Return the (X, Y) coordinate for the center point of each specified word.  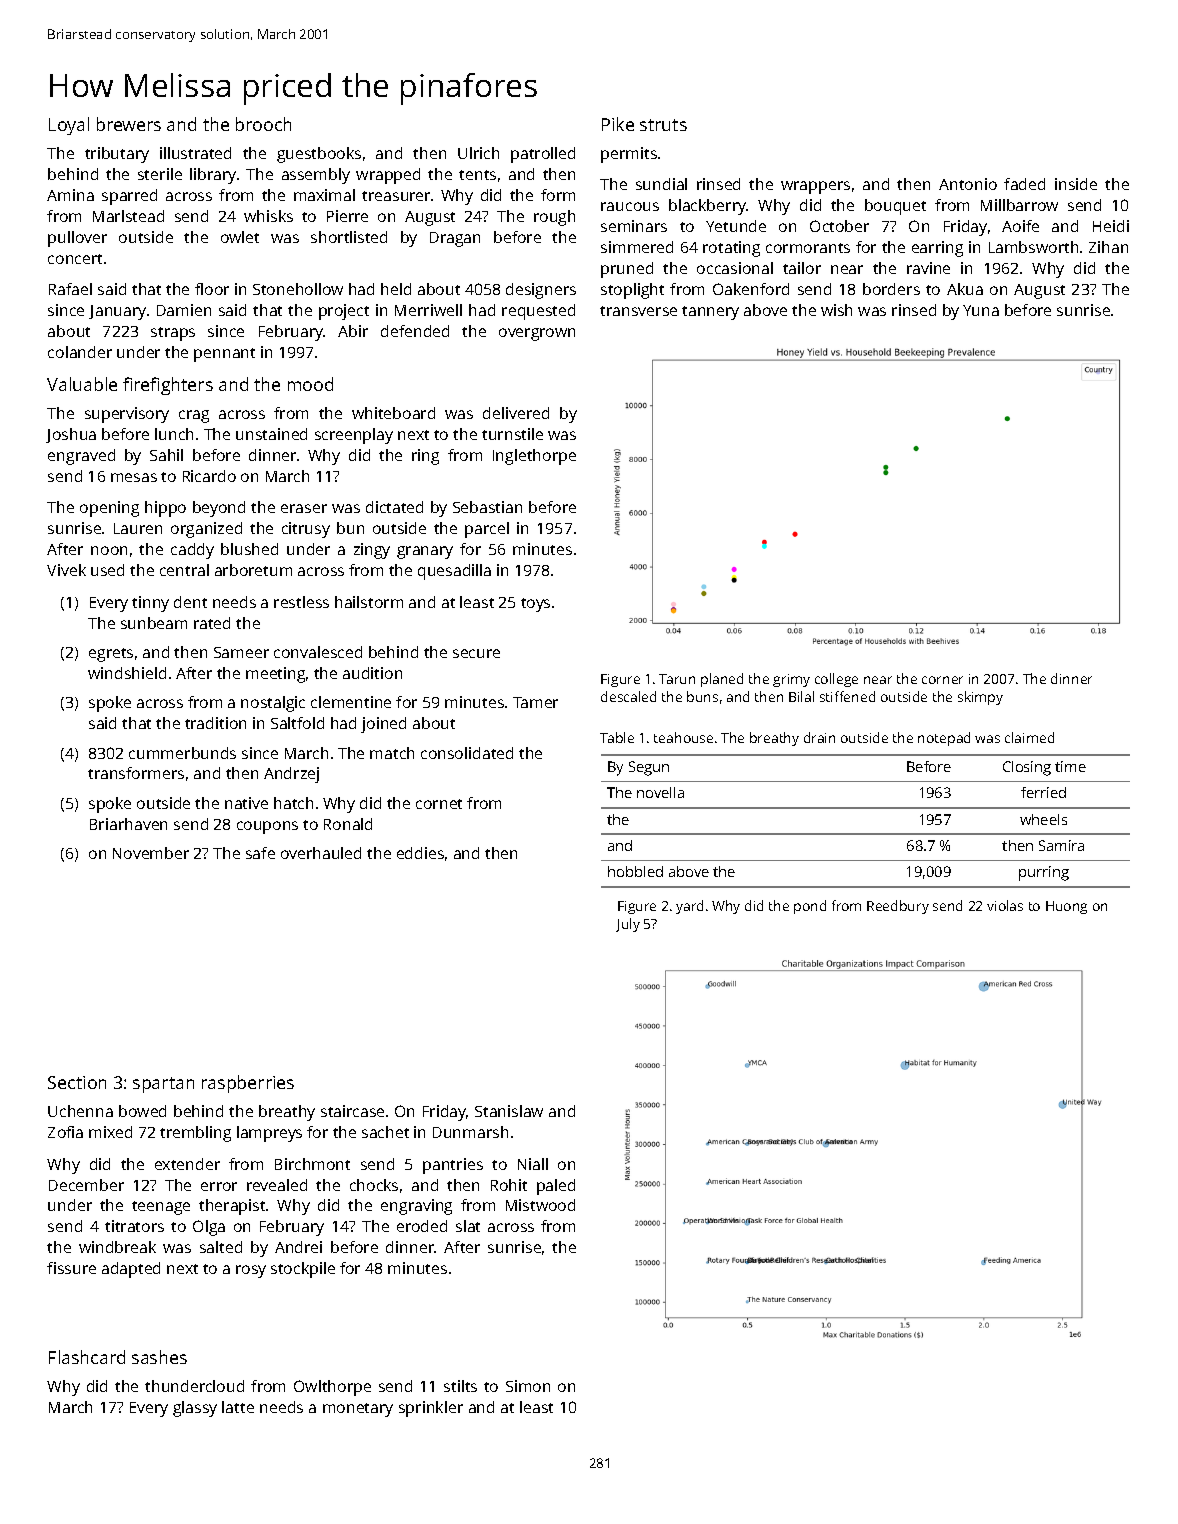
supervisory (127, 415)
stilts (460, 1386)
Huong (1066, 907)
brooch (263, 124)
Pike (618, 124)
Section (77, 1082)
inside (1076, 184)
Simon (528, 1386)
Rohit (509, 1185)
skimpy (980, 698)
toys (535, 605)
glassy (195, 1409)
